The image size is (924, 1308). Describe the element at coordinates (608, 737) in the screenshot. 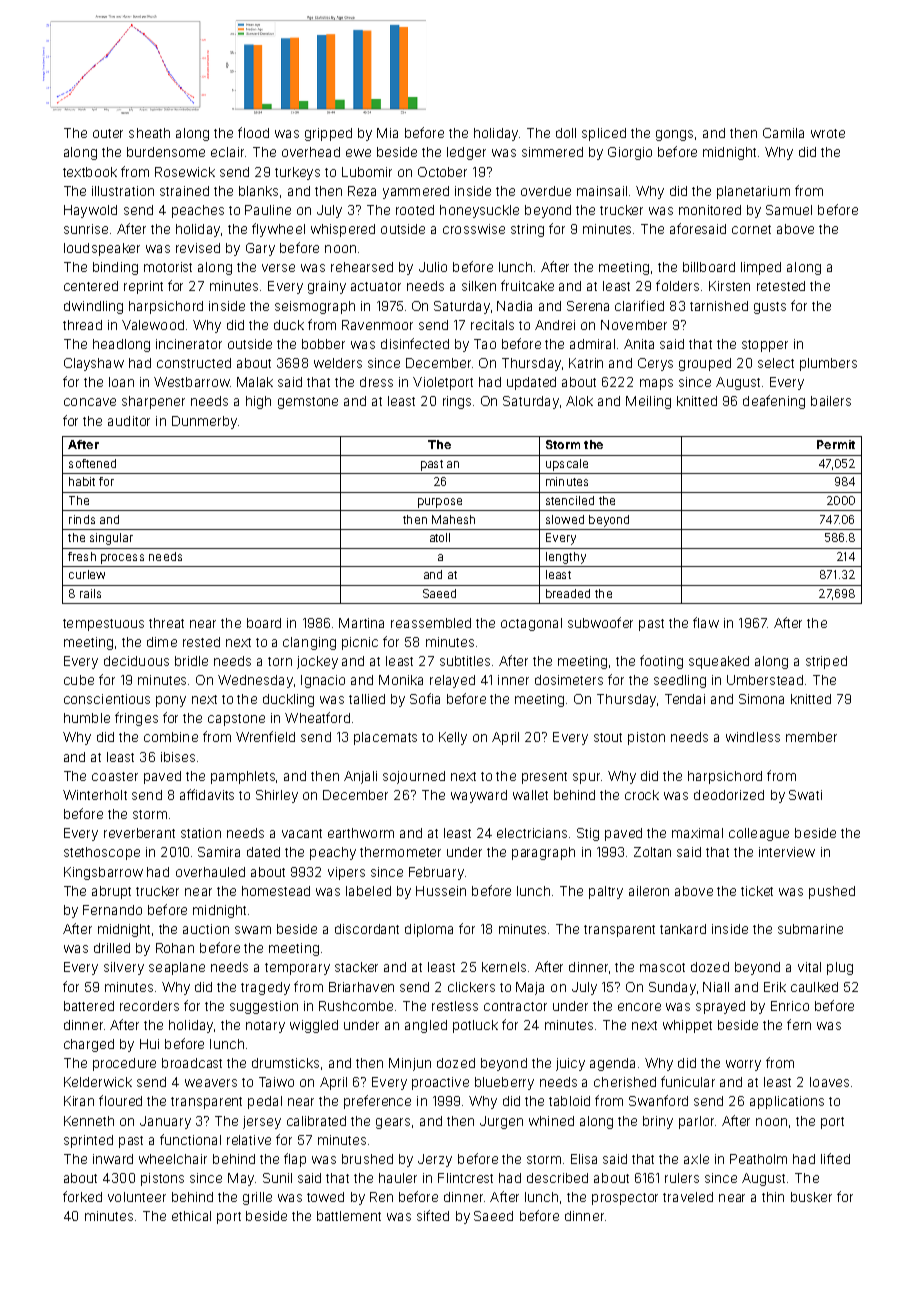

I see `stout` at that location.
